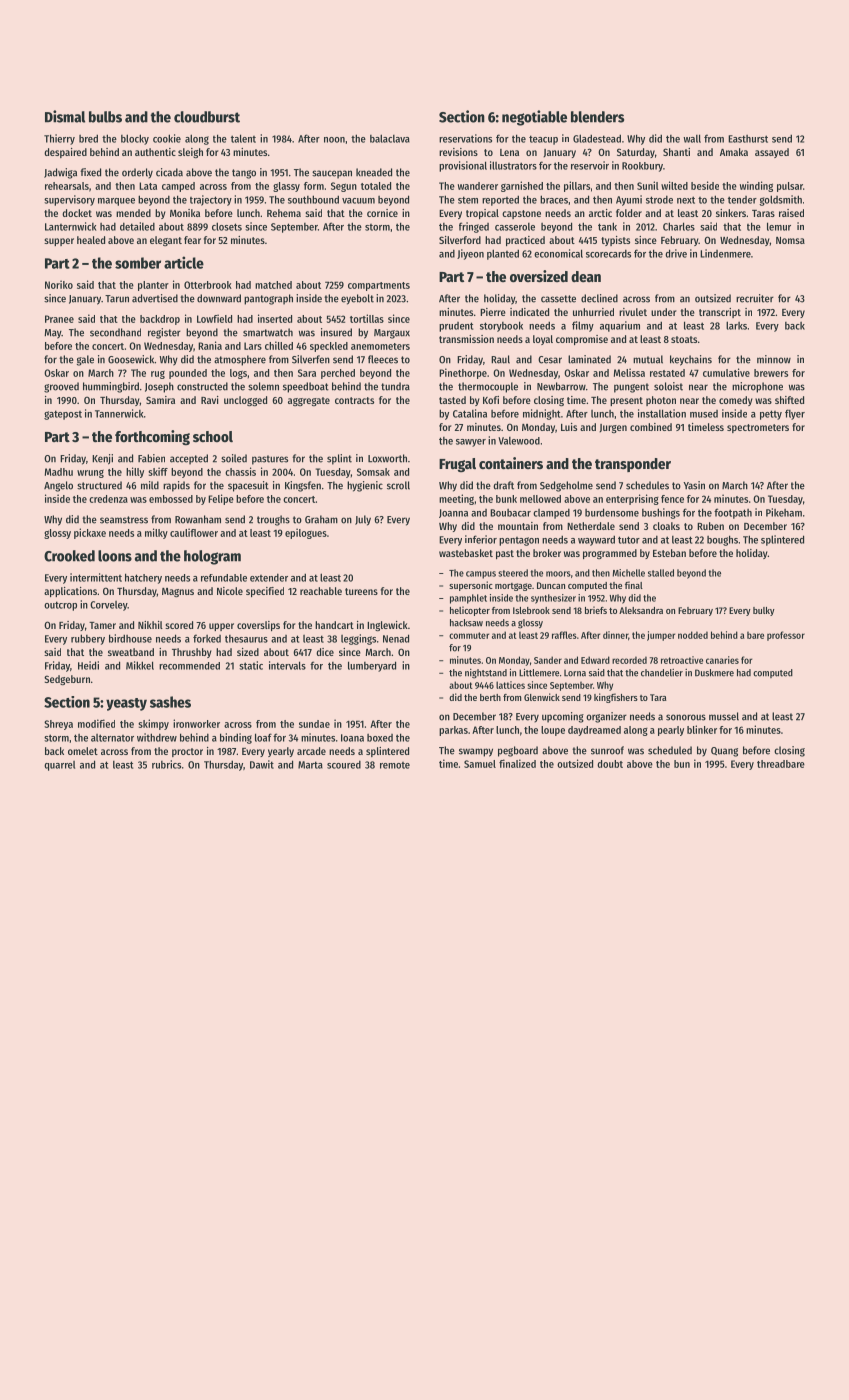  Describe the element at coordinates (117, 299) in the document. I see `Tarun` at that location.
